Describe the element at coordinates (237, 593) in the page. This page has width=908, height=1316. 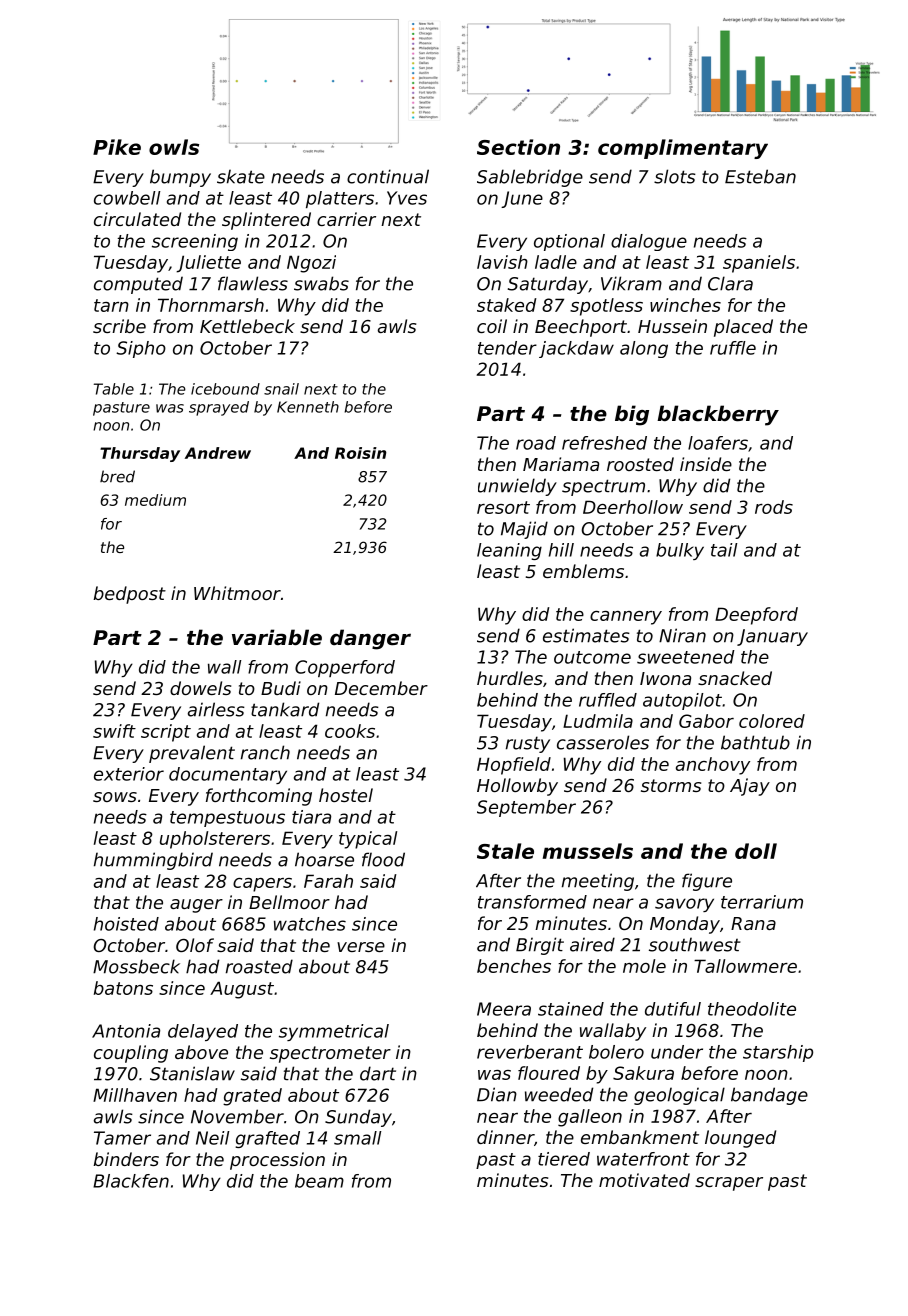
I see `Whitmoor` at that location.
